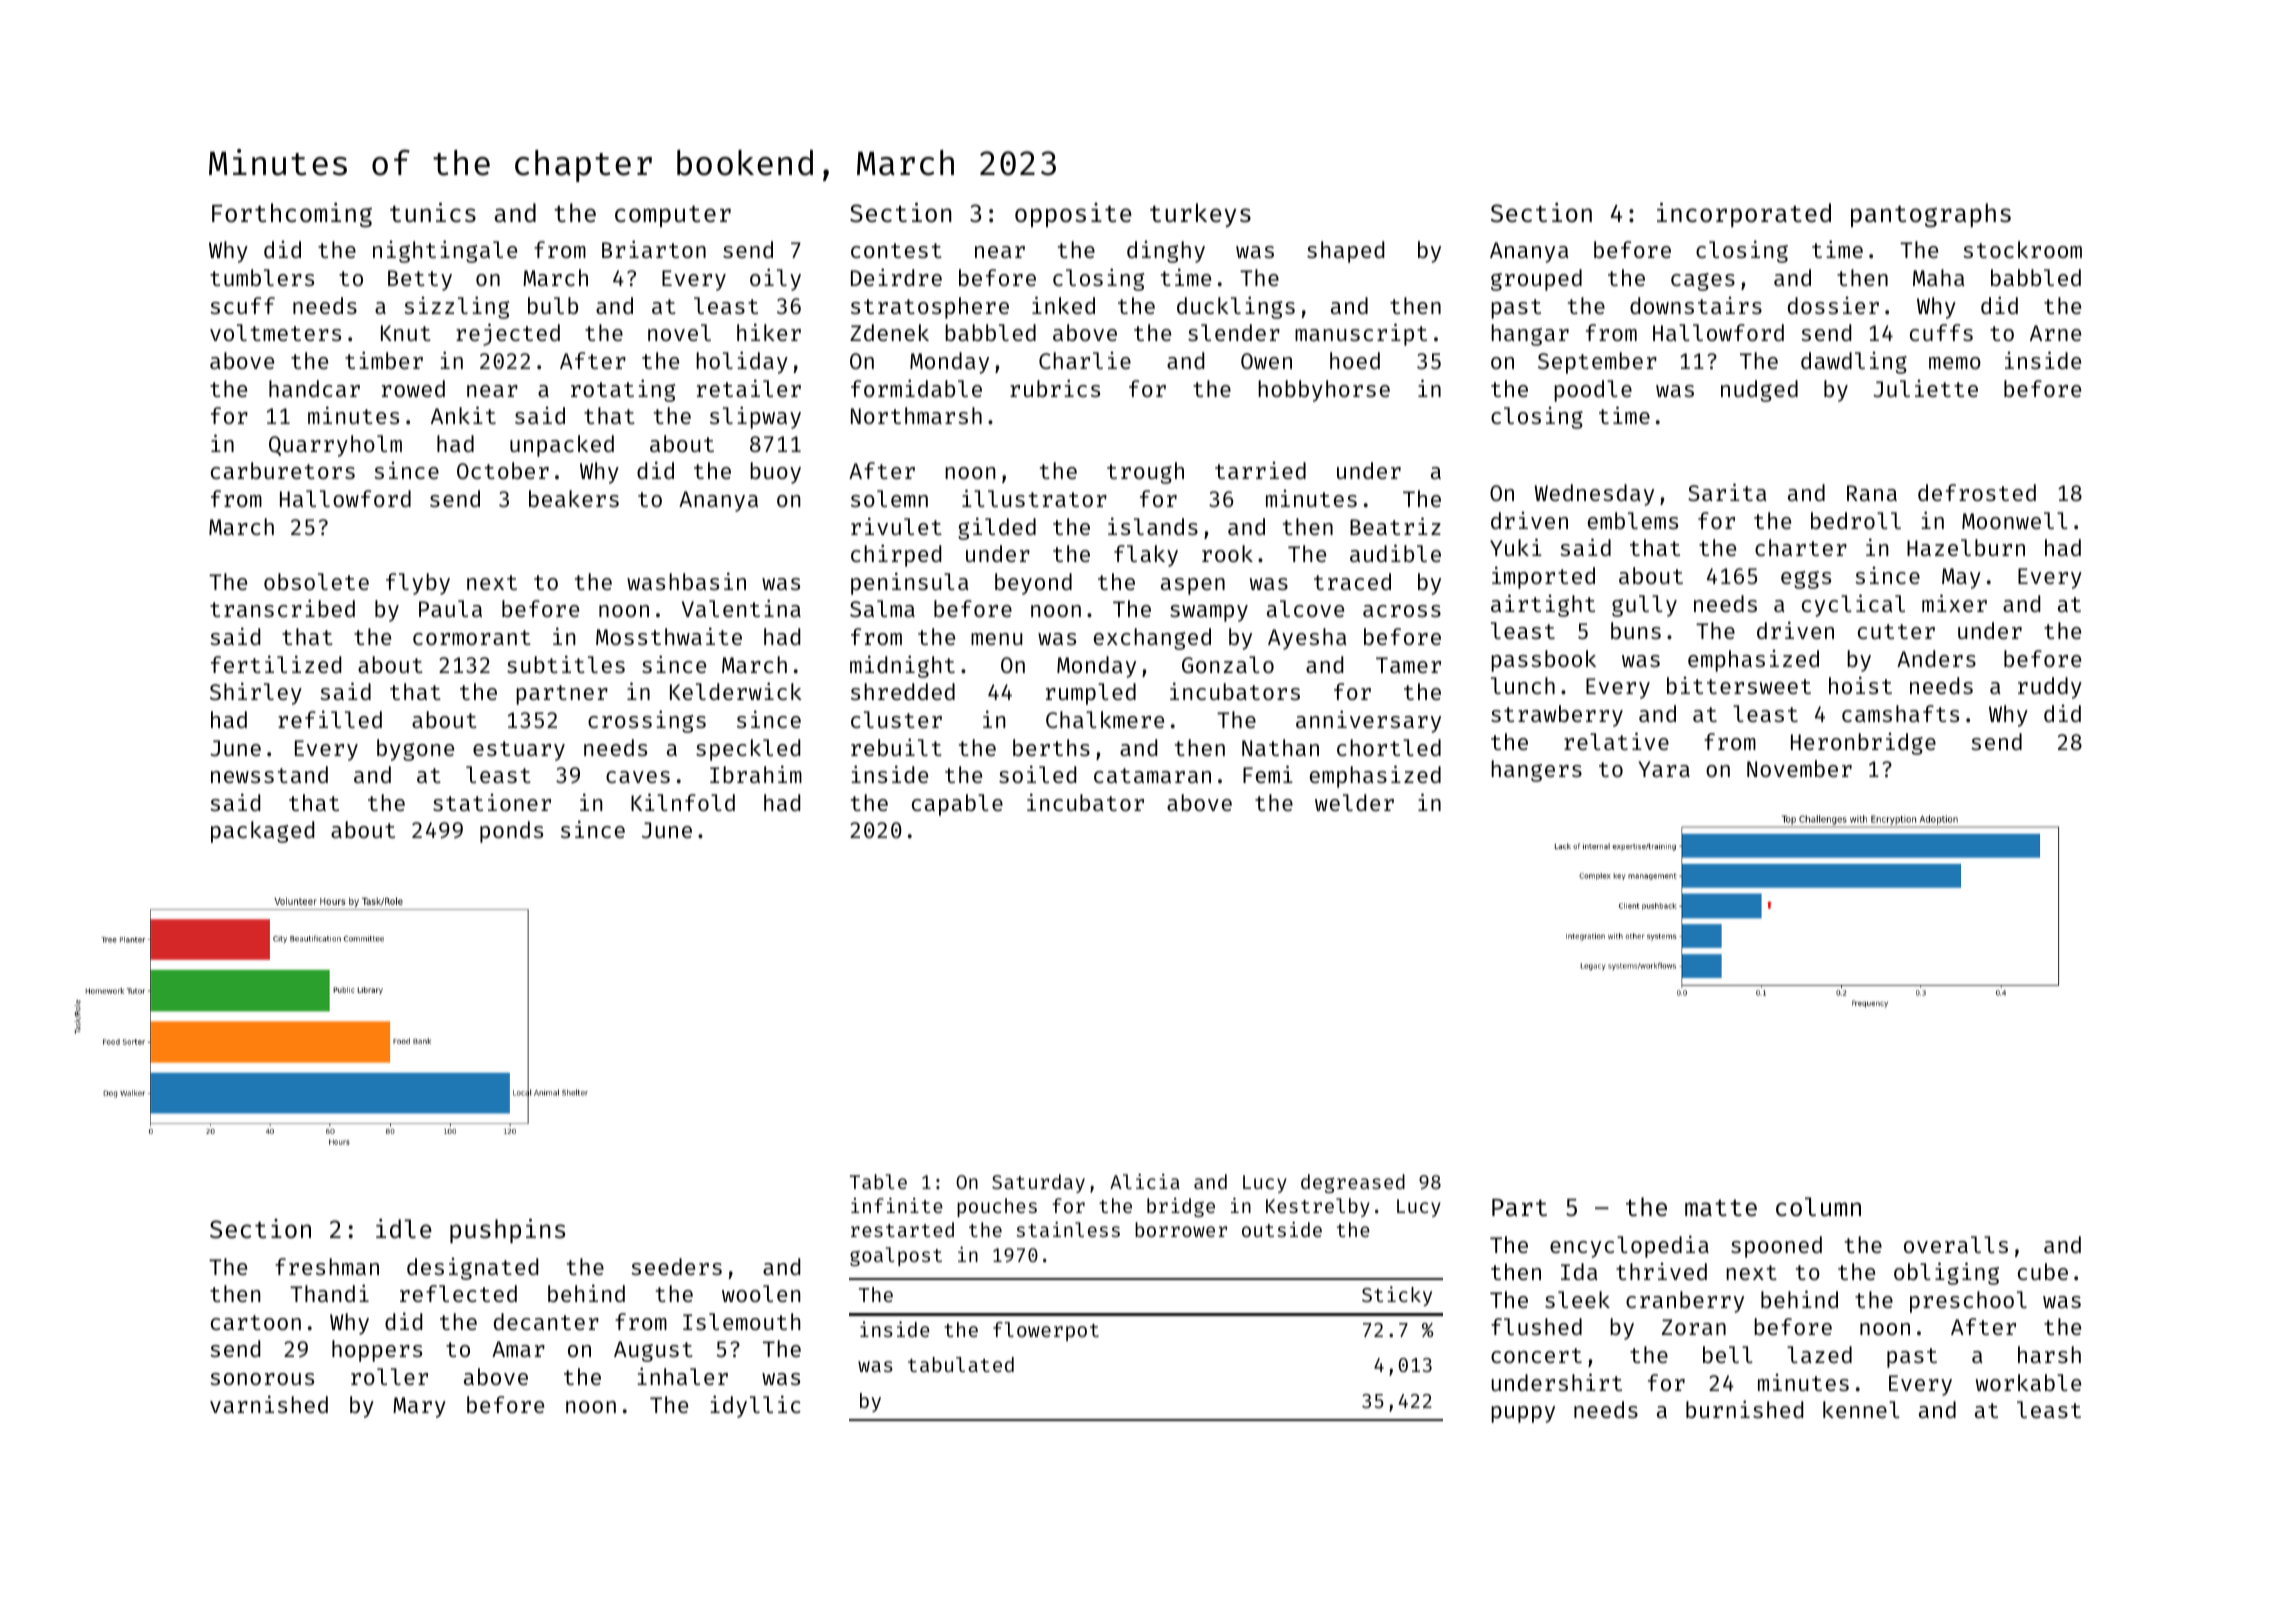  Describe the element at coordinates (1368, 721) in the image. I see `anniversary` at that location.
